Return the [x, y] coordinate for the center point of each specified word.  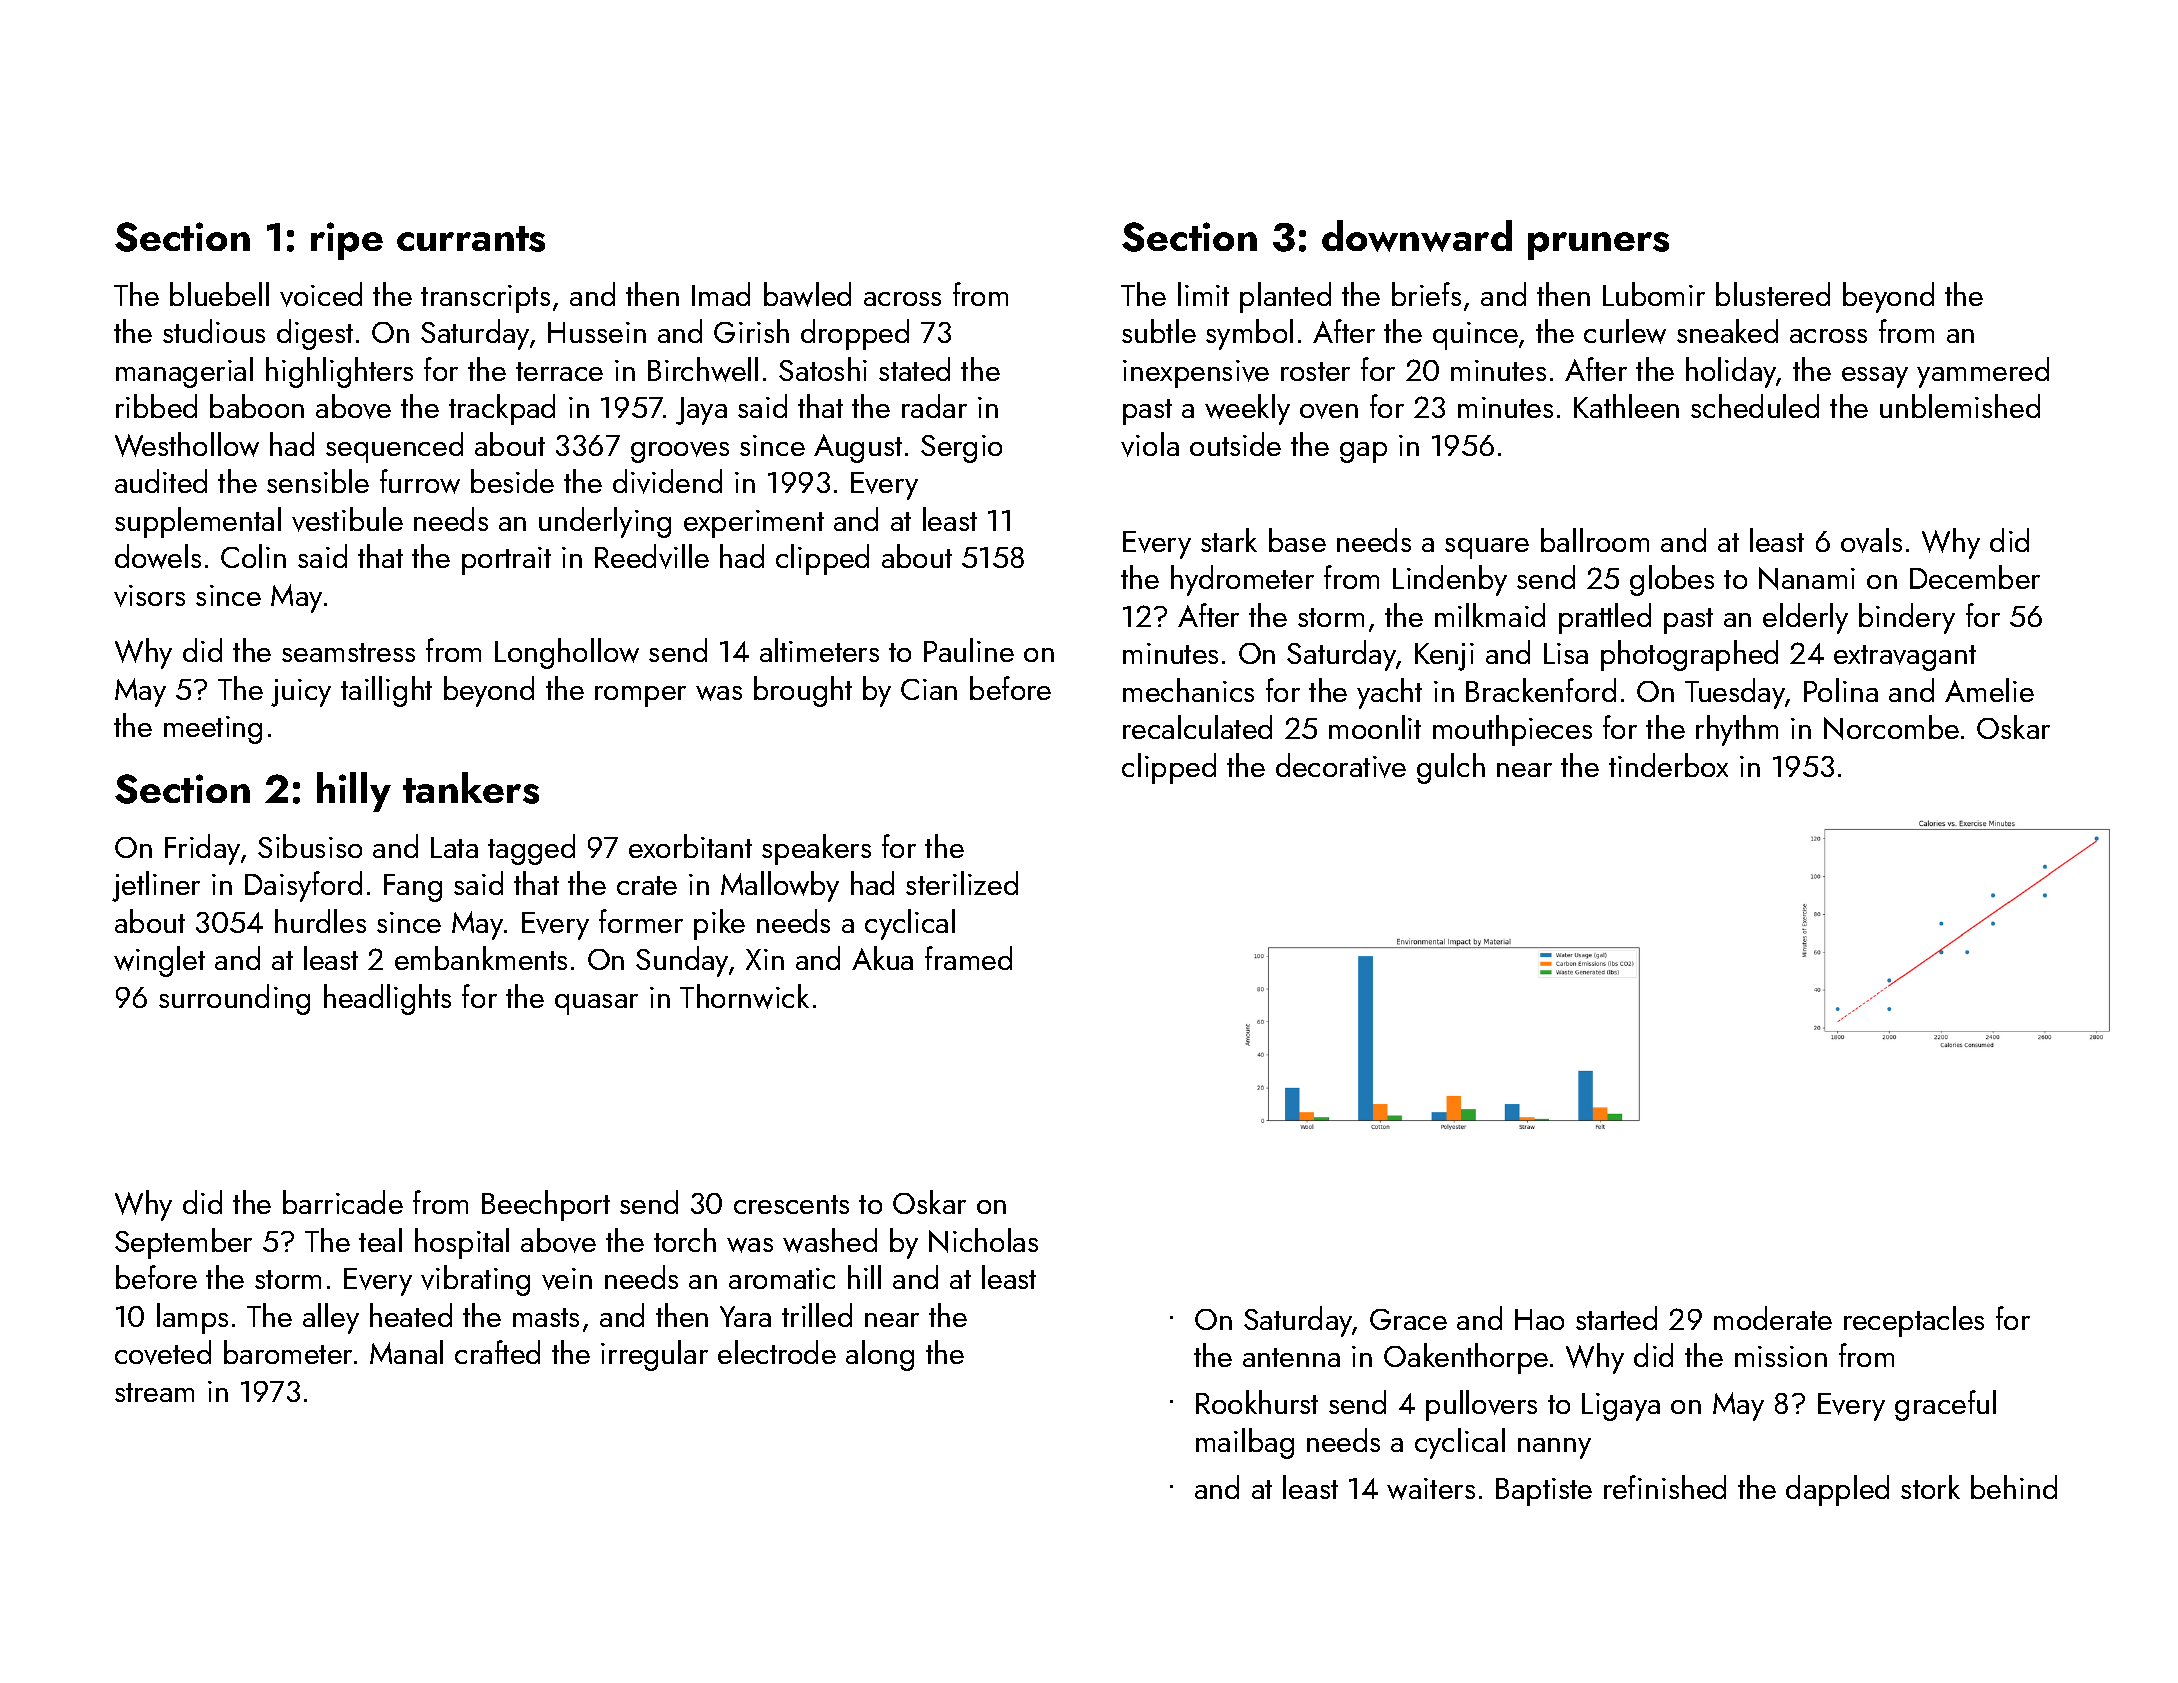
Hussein [597, 332]
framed [968, 958]
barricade [343, 1202]
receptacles [1914, 1321]
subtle [1159, 331]
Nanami [1807, 578]
